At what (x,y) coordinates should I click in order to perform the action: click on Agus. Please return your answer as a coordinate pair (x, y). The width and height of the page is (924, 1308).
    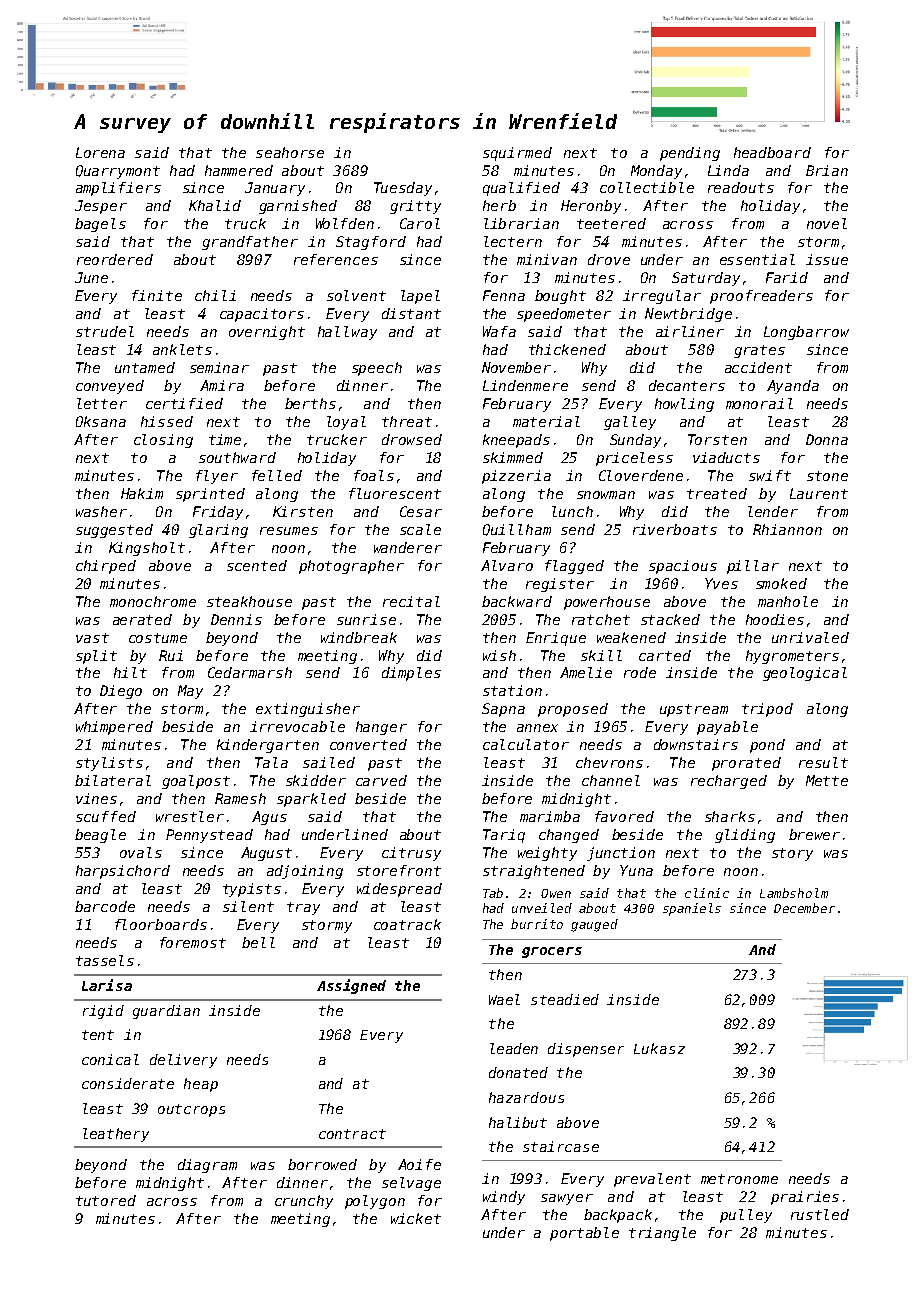
    Looking at the image, I should click on (269, 818).
